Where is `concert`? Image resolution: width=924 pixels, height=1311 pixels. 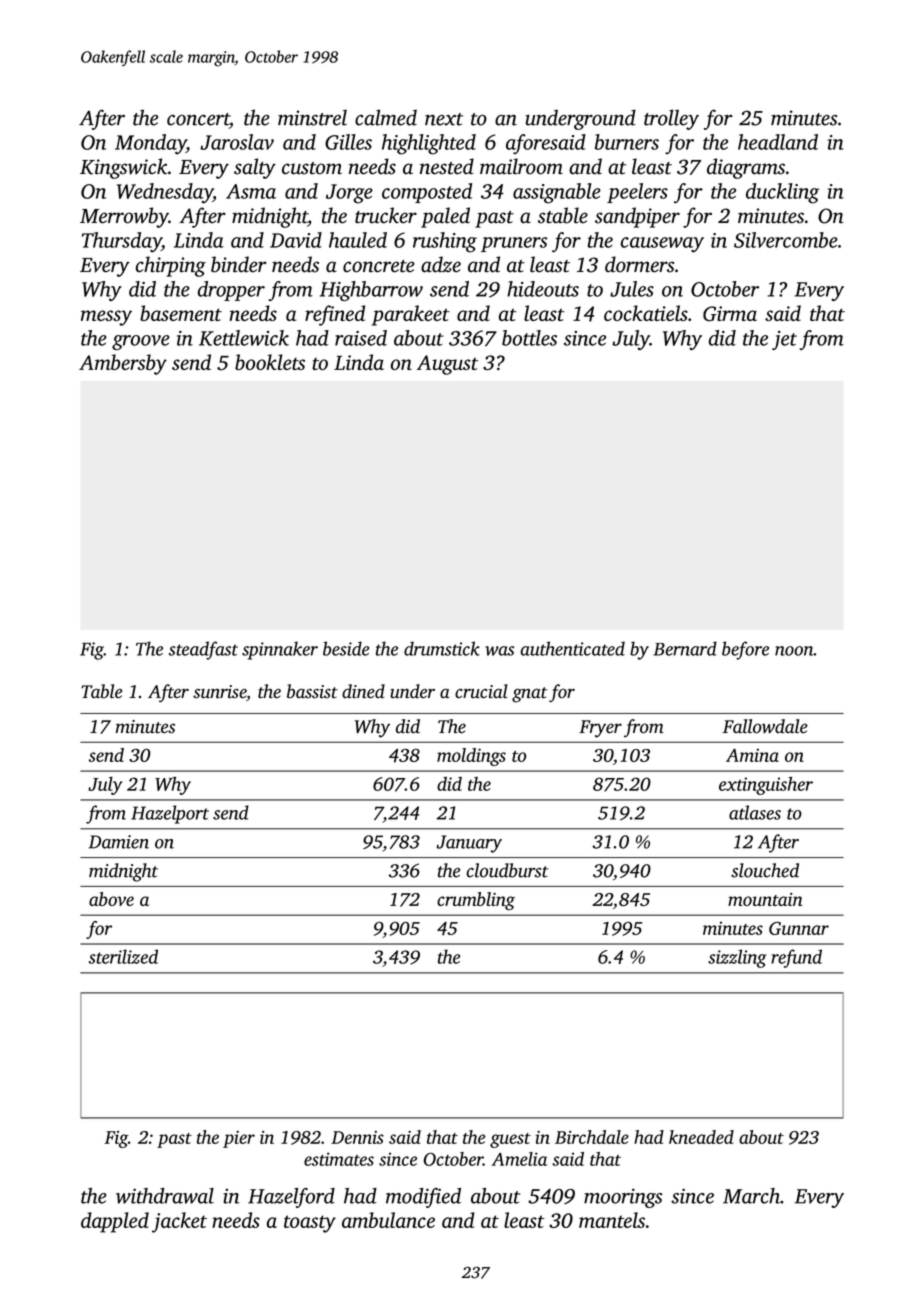 concert is located at coordinates (198, 120).
